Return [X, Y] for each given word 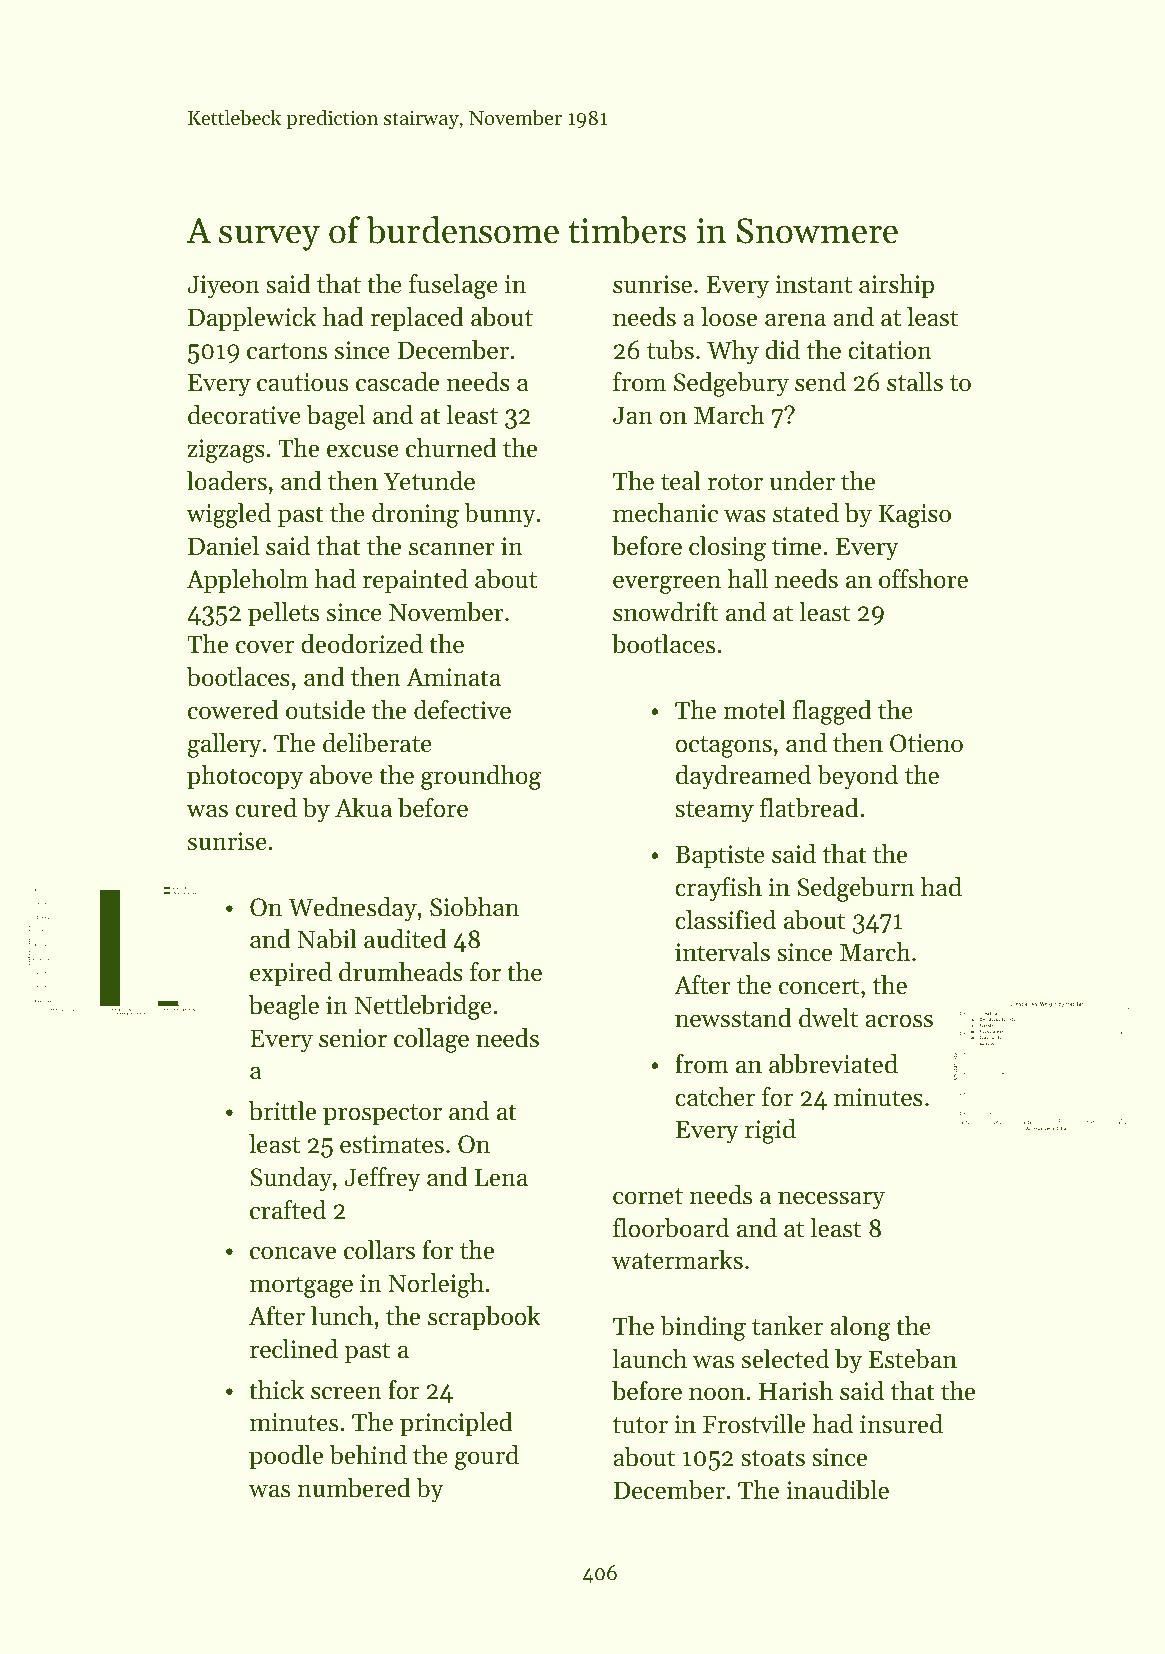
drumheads [401, 972]
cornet [648, 1196]
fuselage [453, 286]
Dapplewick [252, 319]
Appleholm [247, 581]
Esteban [913, 1359]
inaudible [837, 1490]
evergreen [667, 584]
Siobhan [474, 907]
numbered [354, 1488]
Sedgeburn [856, 889]
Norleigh [436, 1285]
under [802, 481]
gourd [487, 1457]
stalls [915, 382]
